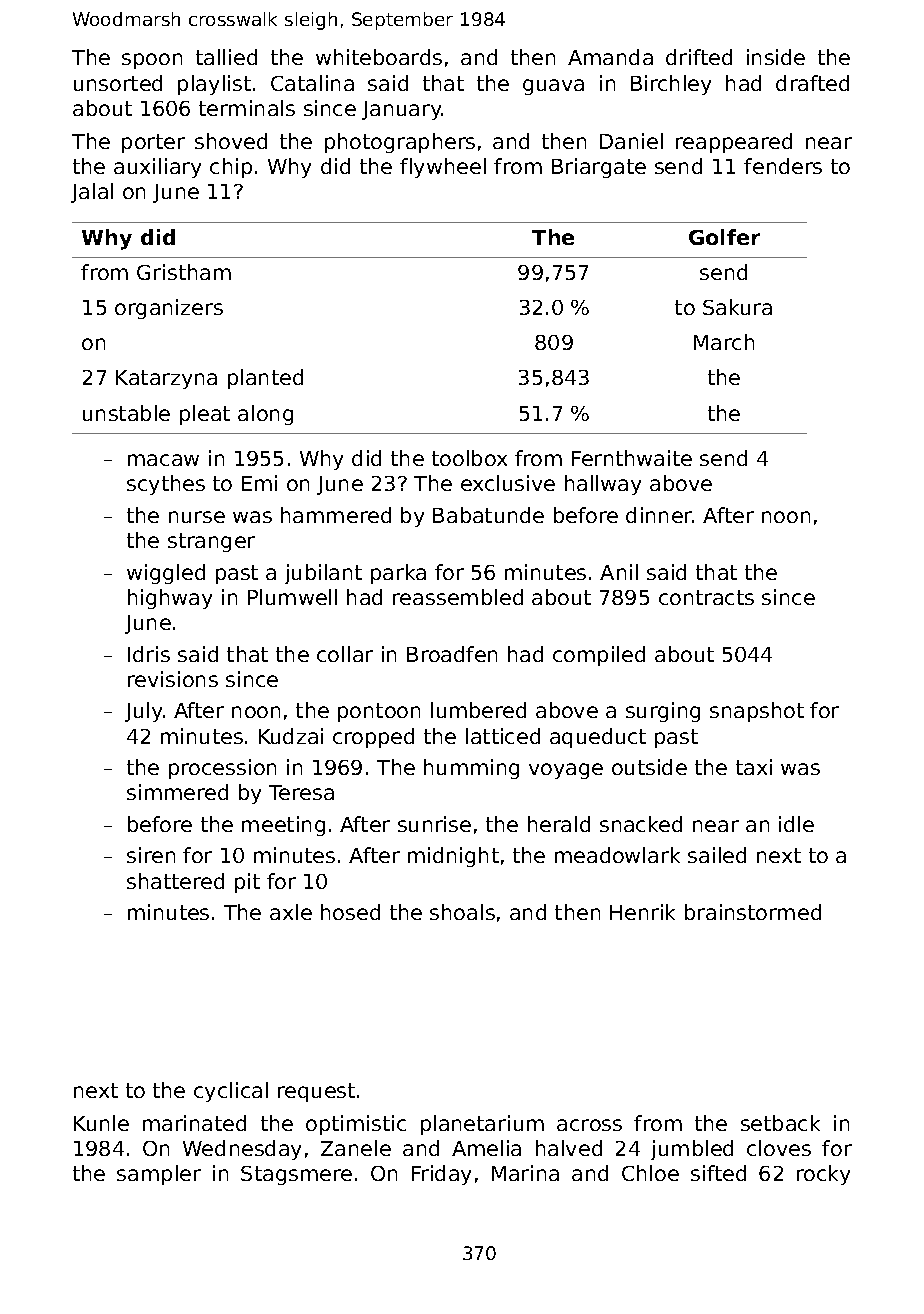 This image has height=1314, width=924. I want to click on inside, so click(776, 57).
